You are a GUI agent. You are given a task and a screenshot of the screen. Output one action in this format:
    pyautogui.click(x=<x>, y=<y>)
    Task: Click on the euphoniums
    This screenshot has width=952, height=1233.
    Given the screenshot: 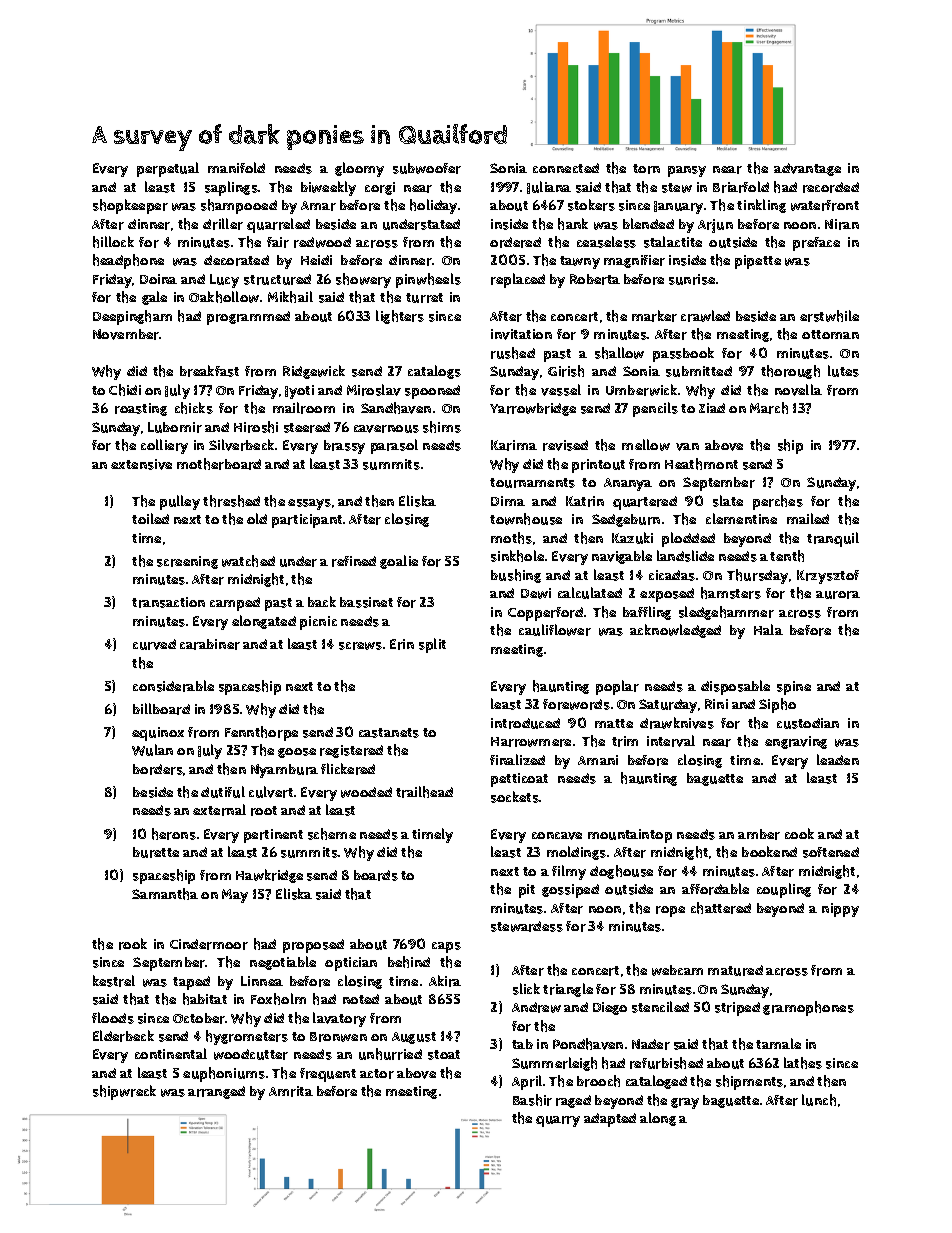 What is the action you would take?
    pyautogui.click(x=224, y=1074)
